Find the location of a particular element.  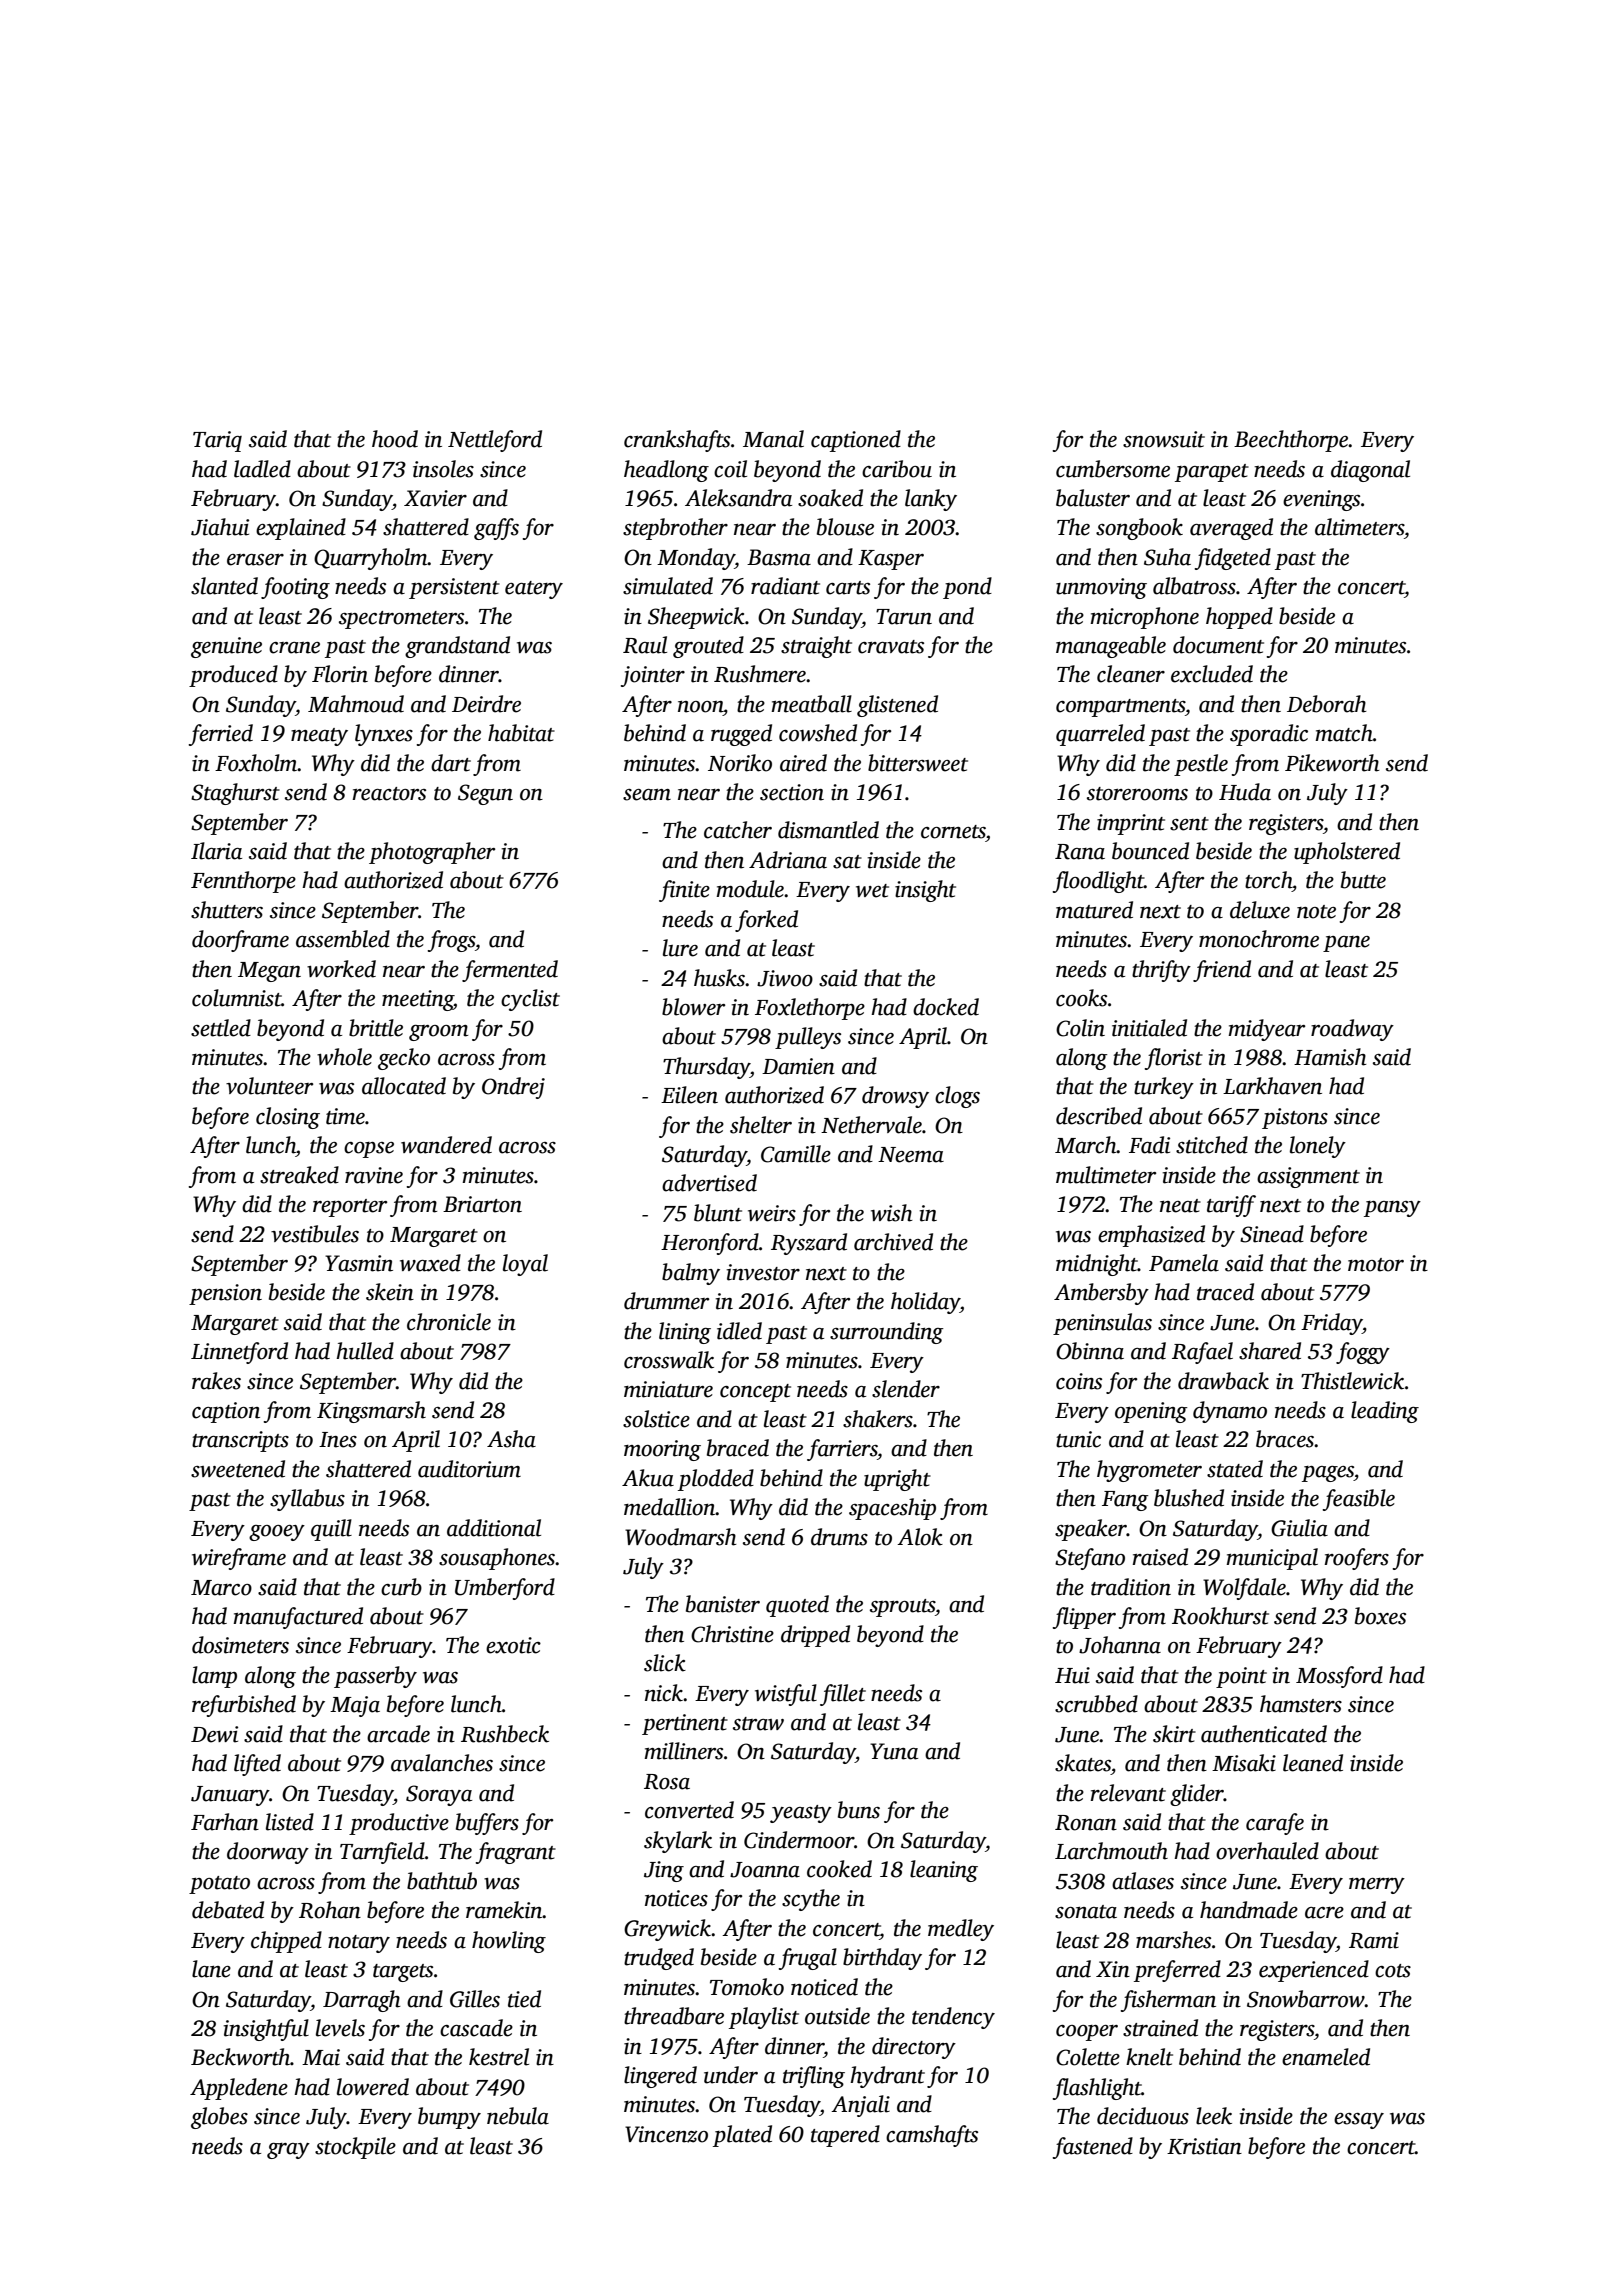

Tariq is located at coordinates (217, 441).
